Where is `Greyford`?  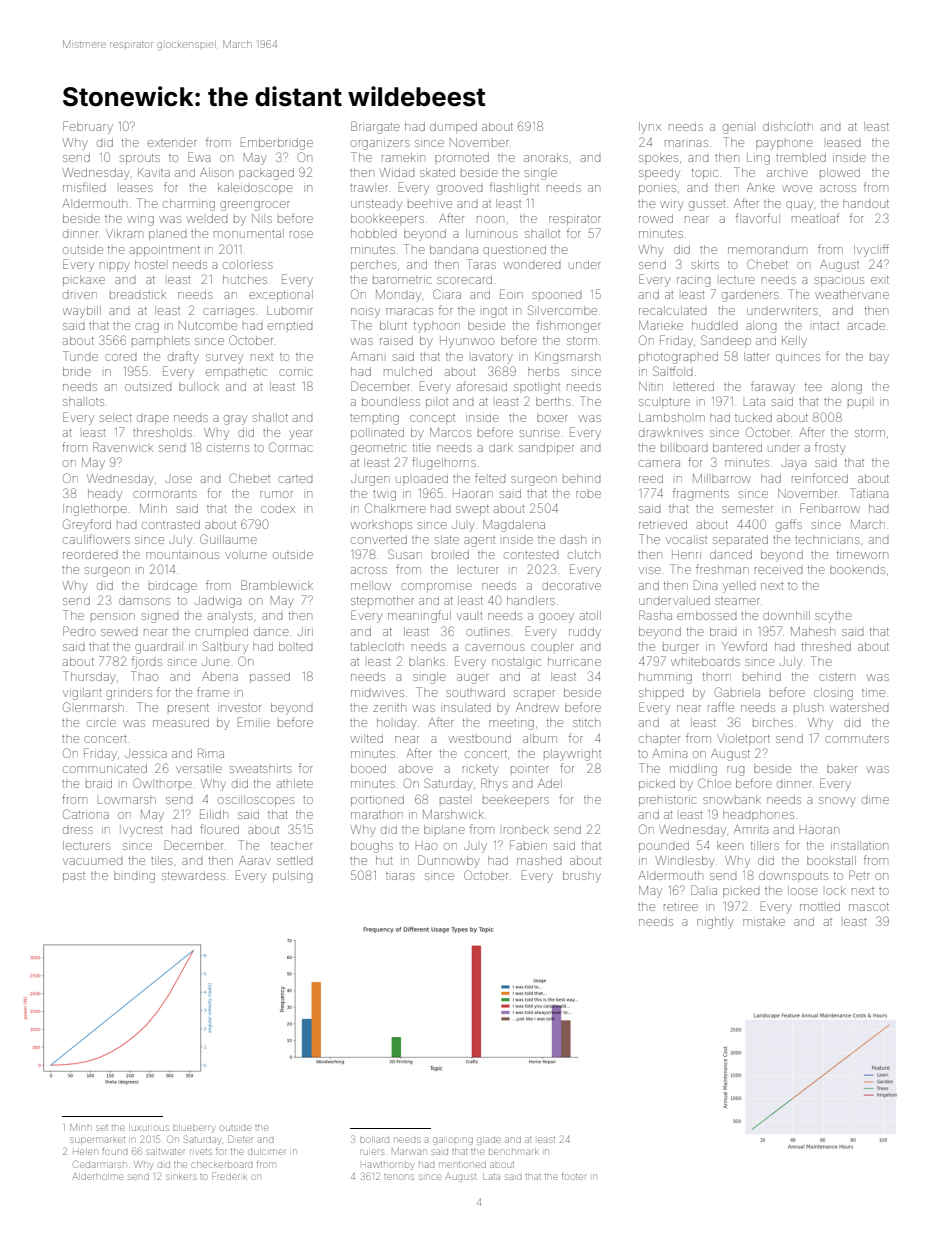
Greyford is located at coordinates (87, 525).
